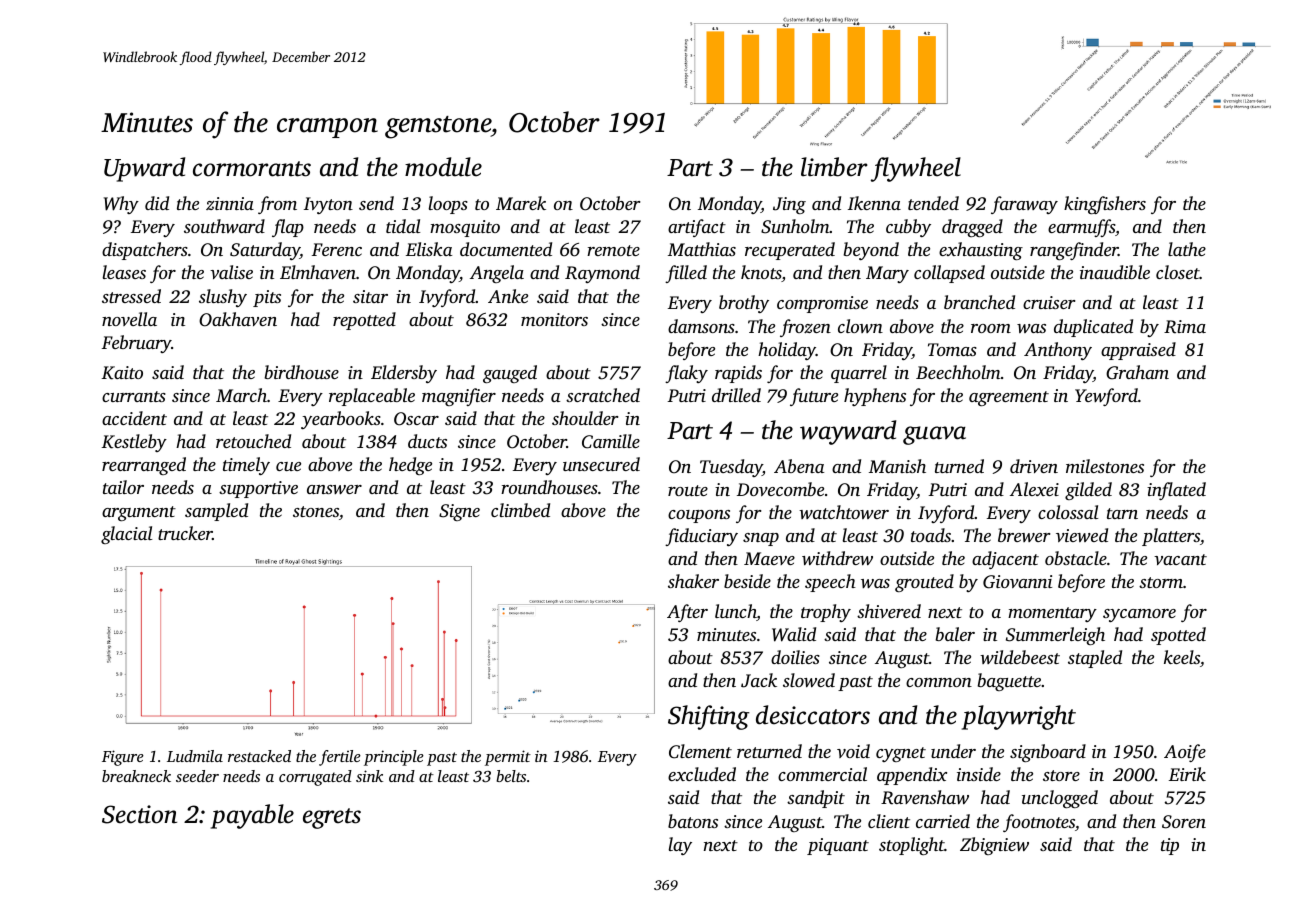  Describe the element at coordinates (508, 758) in the document. I see `permit` at that location.
